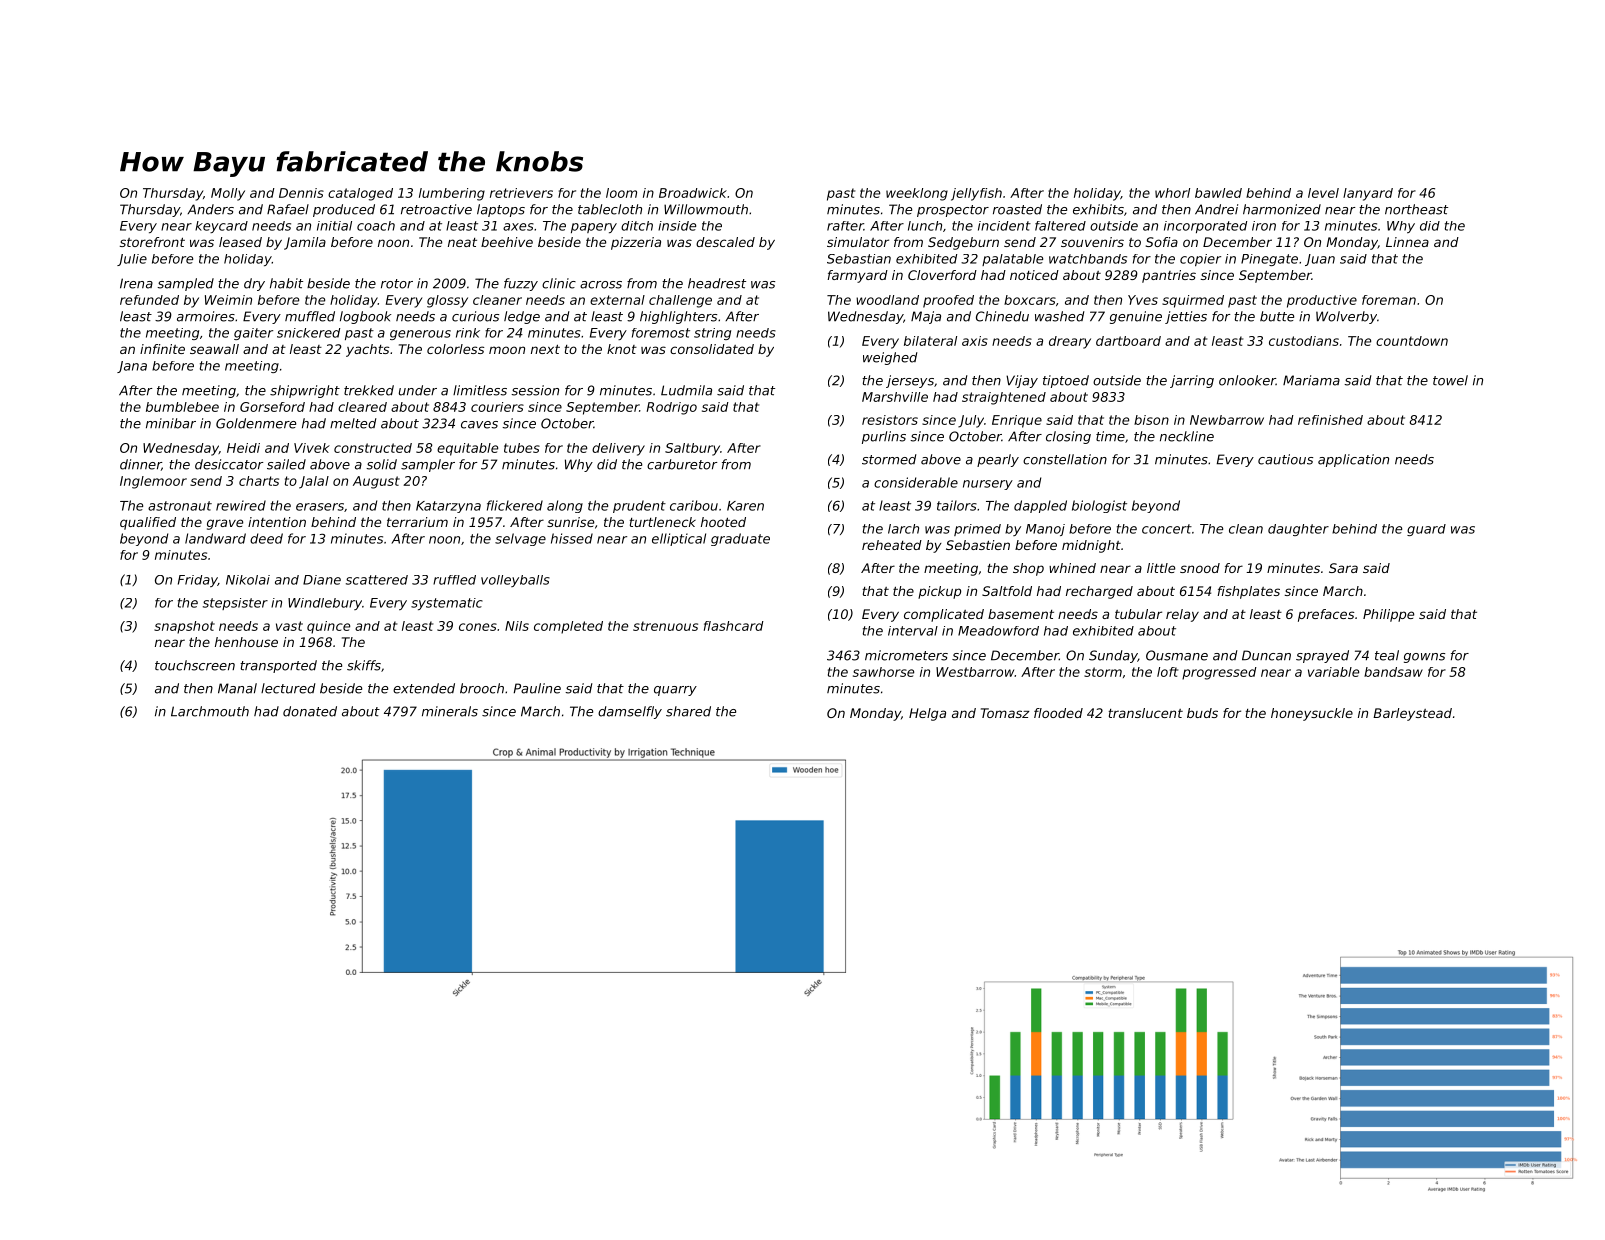 The image size is (1605, 1240). I want to click on weeklong, so click(917, 194).
